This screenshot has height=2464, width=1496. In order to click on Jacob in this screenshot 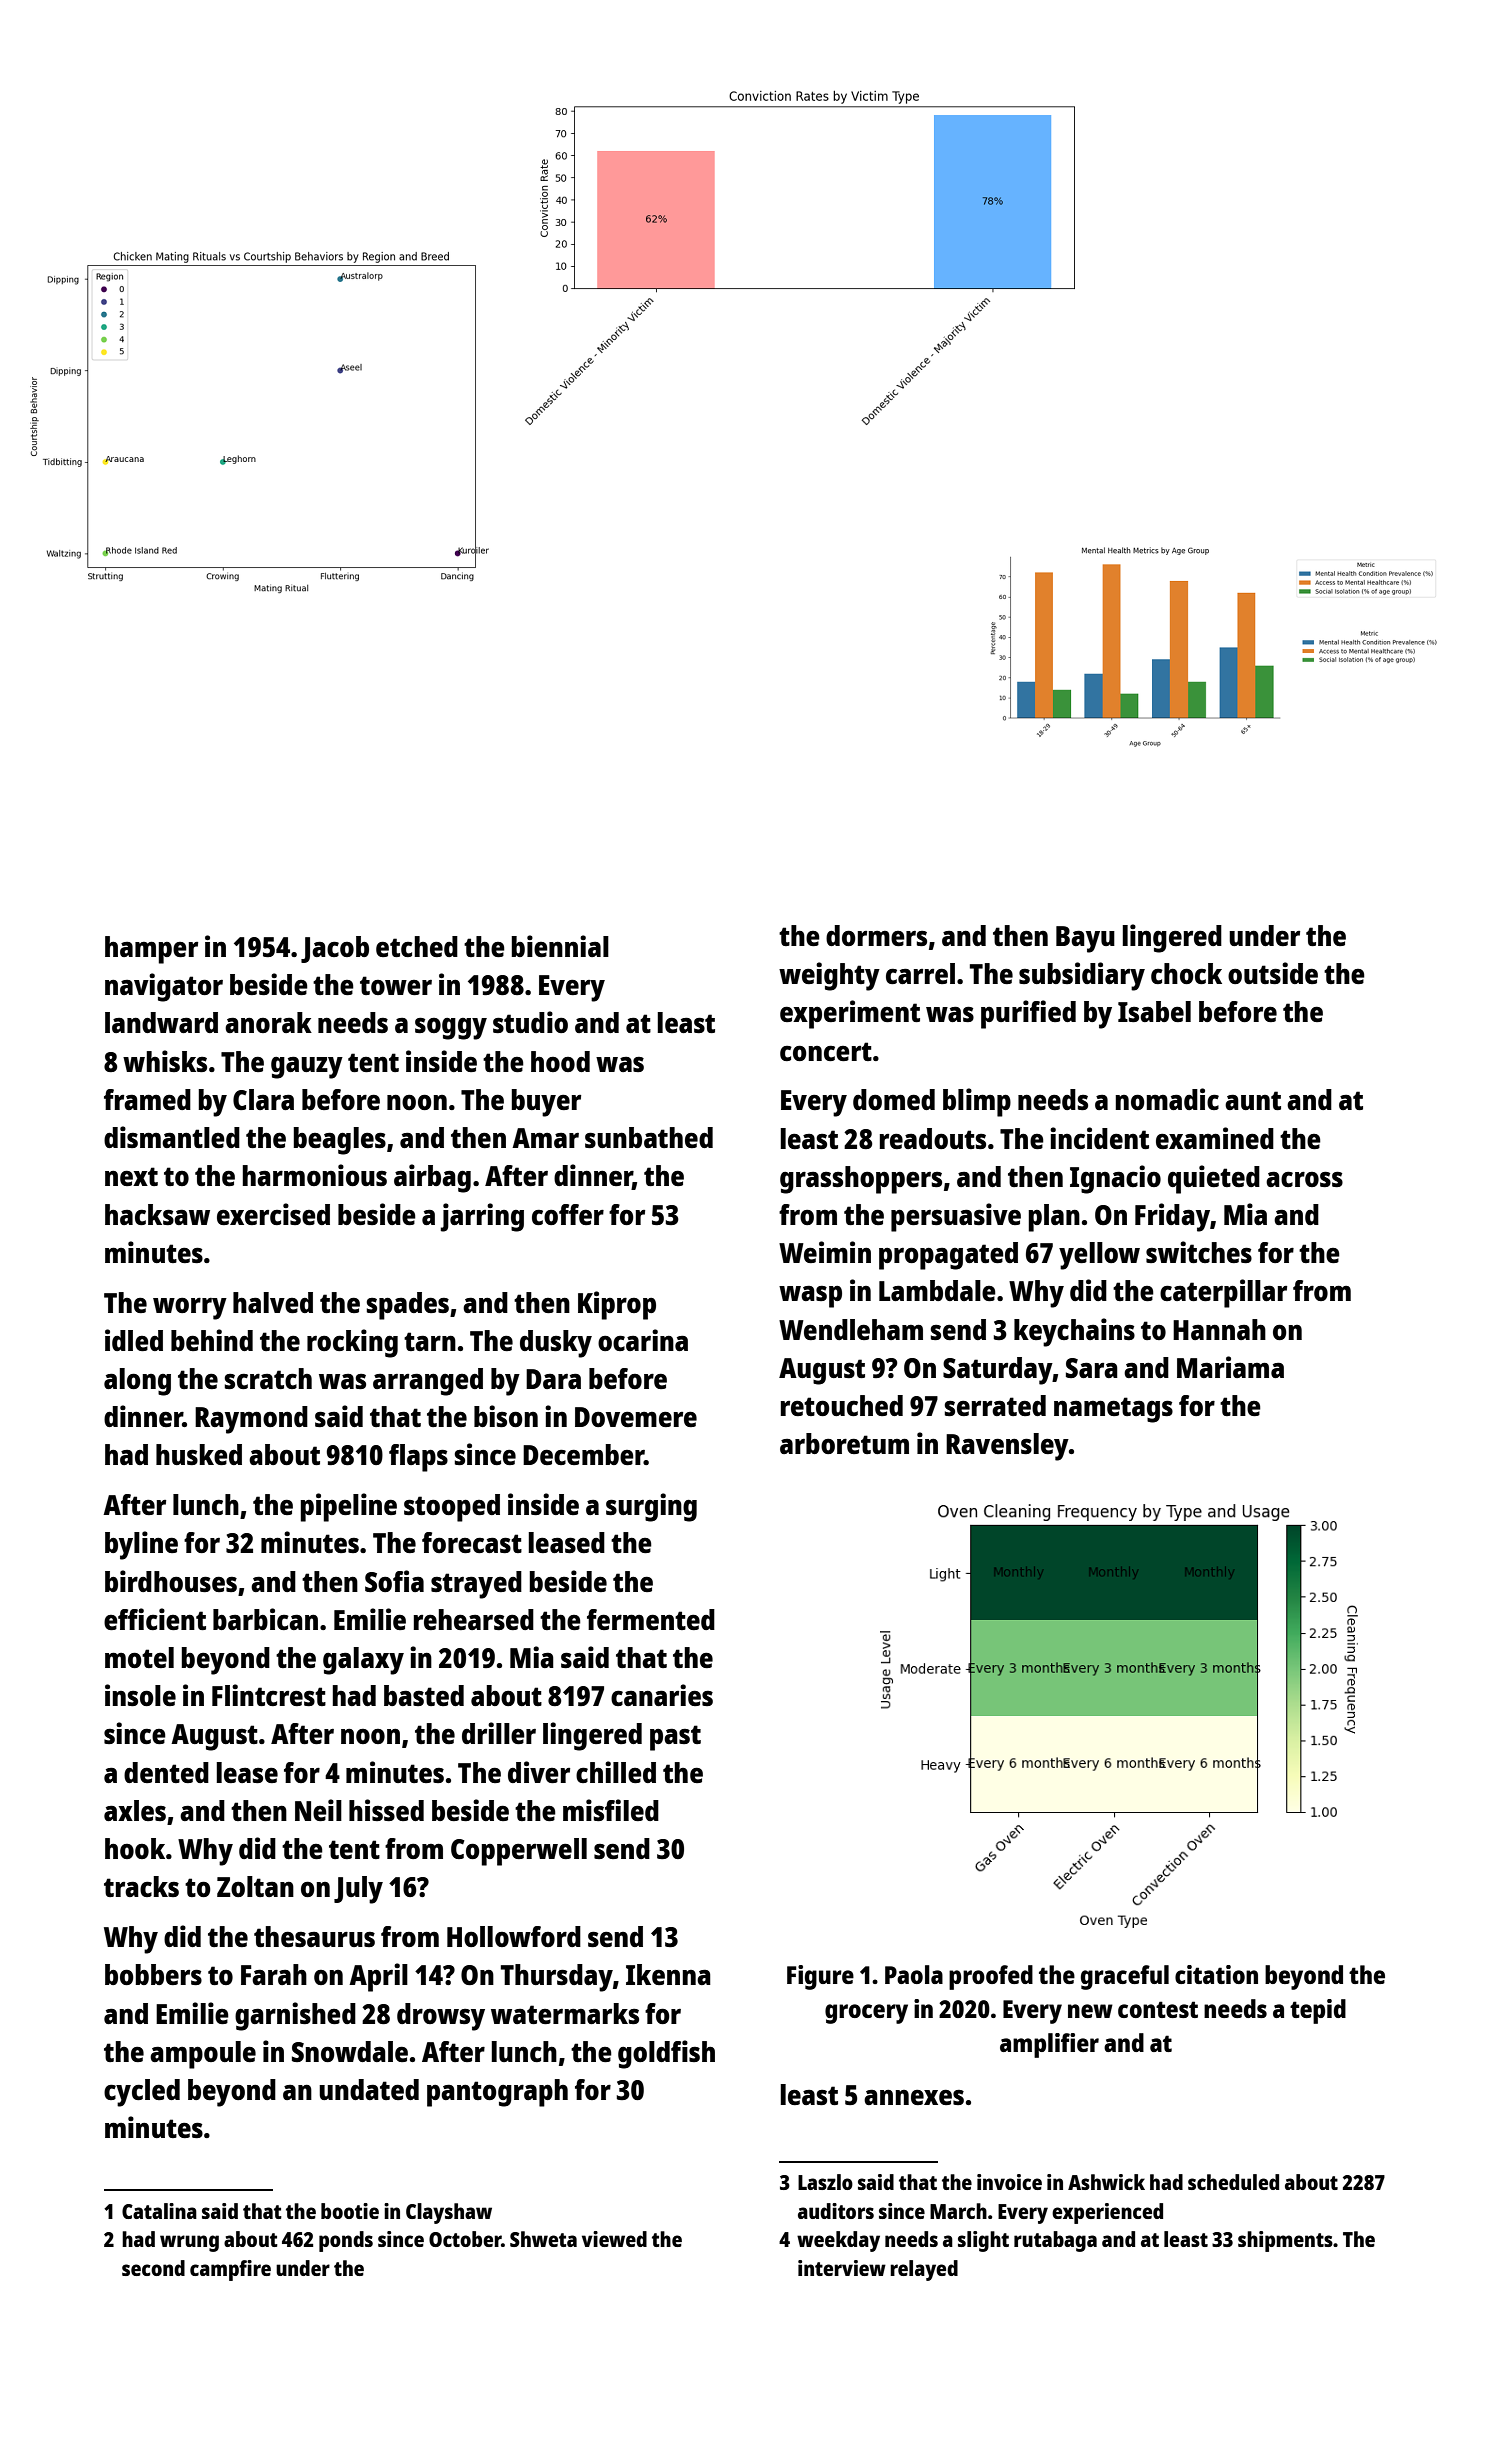, I will do `click(335, 949)`.
